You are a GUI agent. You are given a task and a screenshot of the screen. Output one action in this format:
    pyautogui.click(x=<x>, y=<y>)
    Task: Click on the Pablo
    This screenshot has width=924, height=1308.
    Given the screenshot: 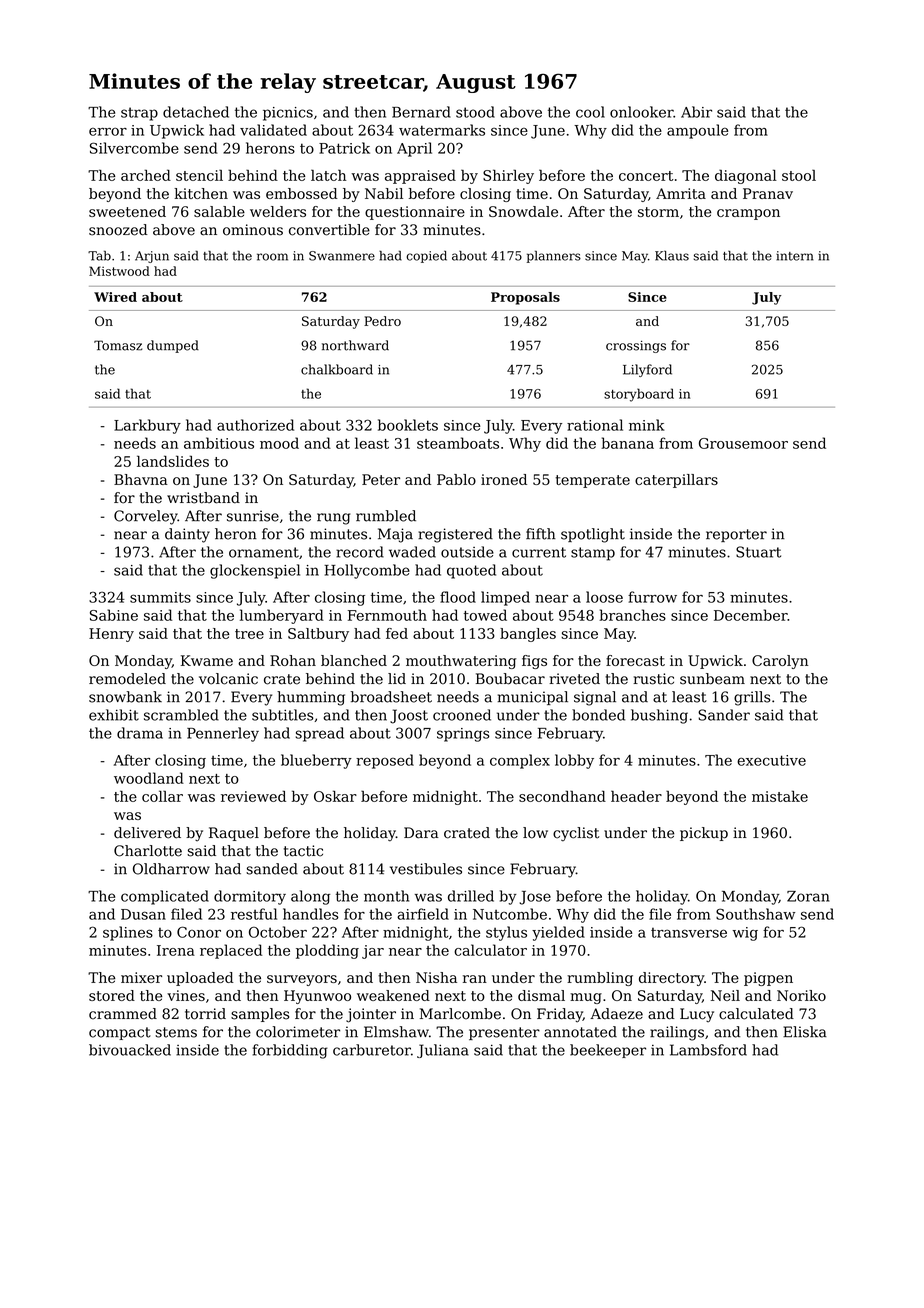 What is the action you would take?
    pyautogui.click(x=456, y=479)
